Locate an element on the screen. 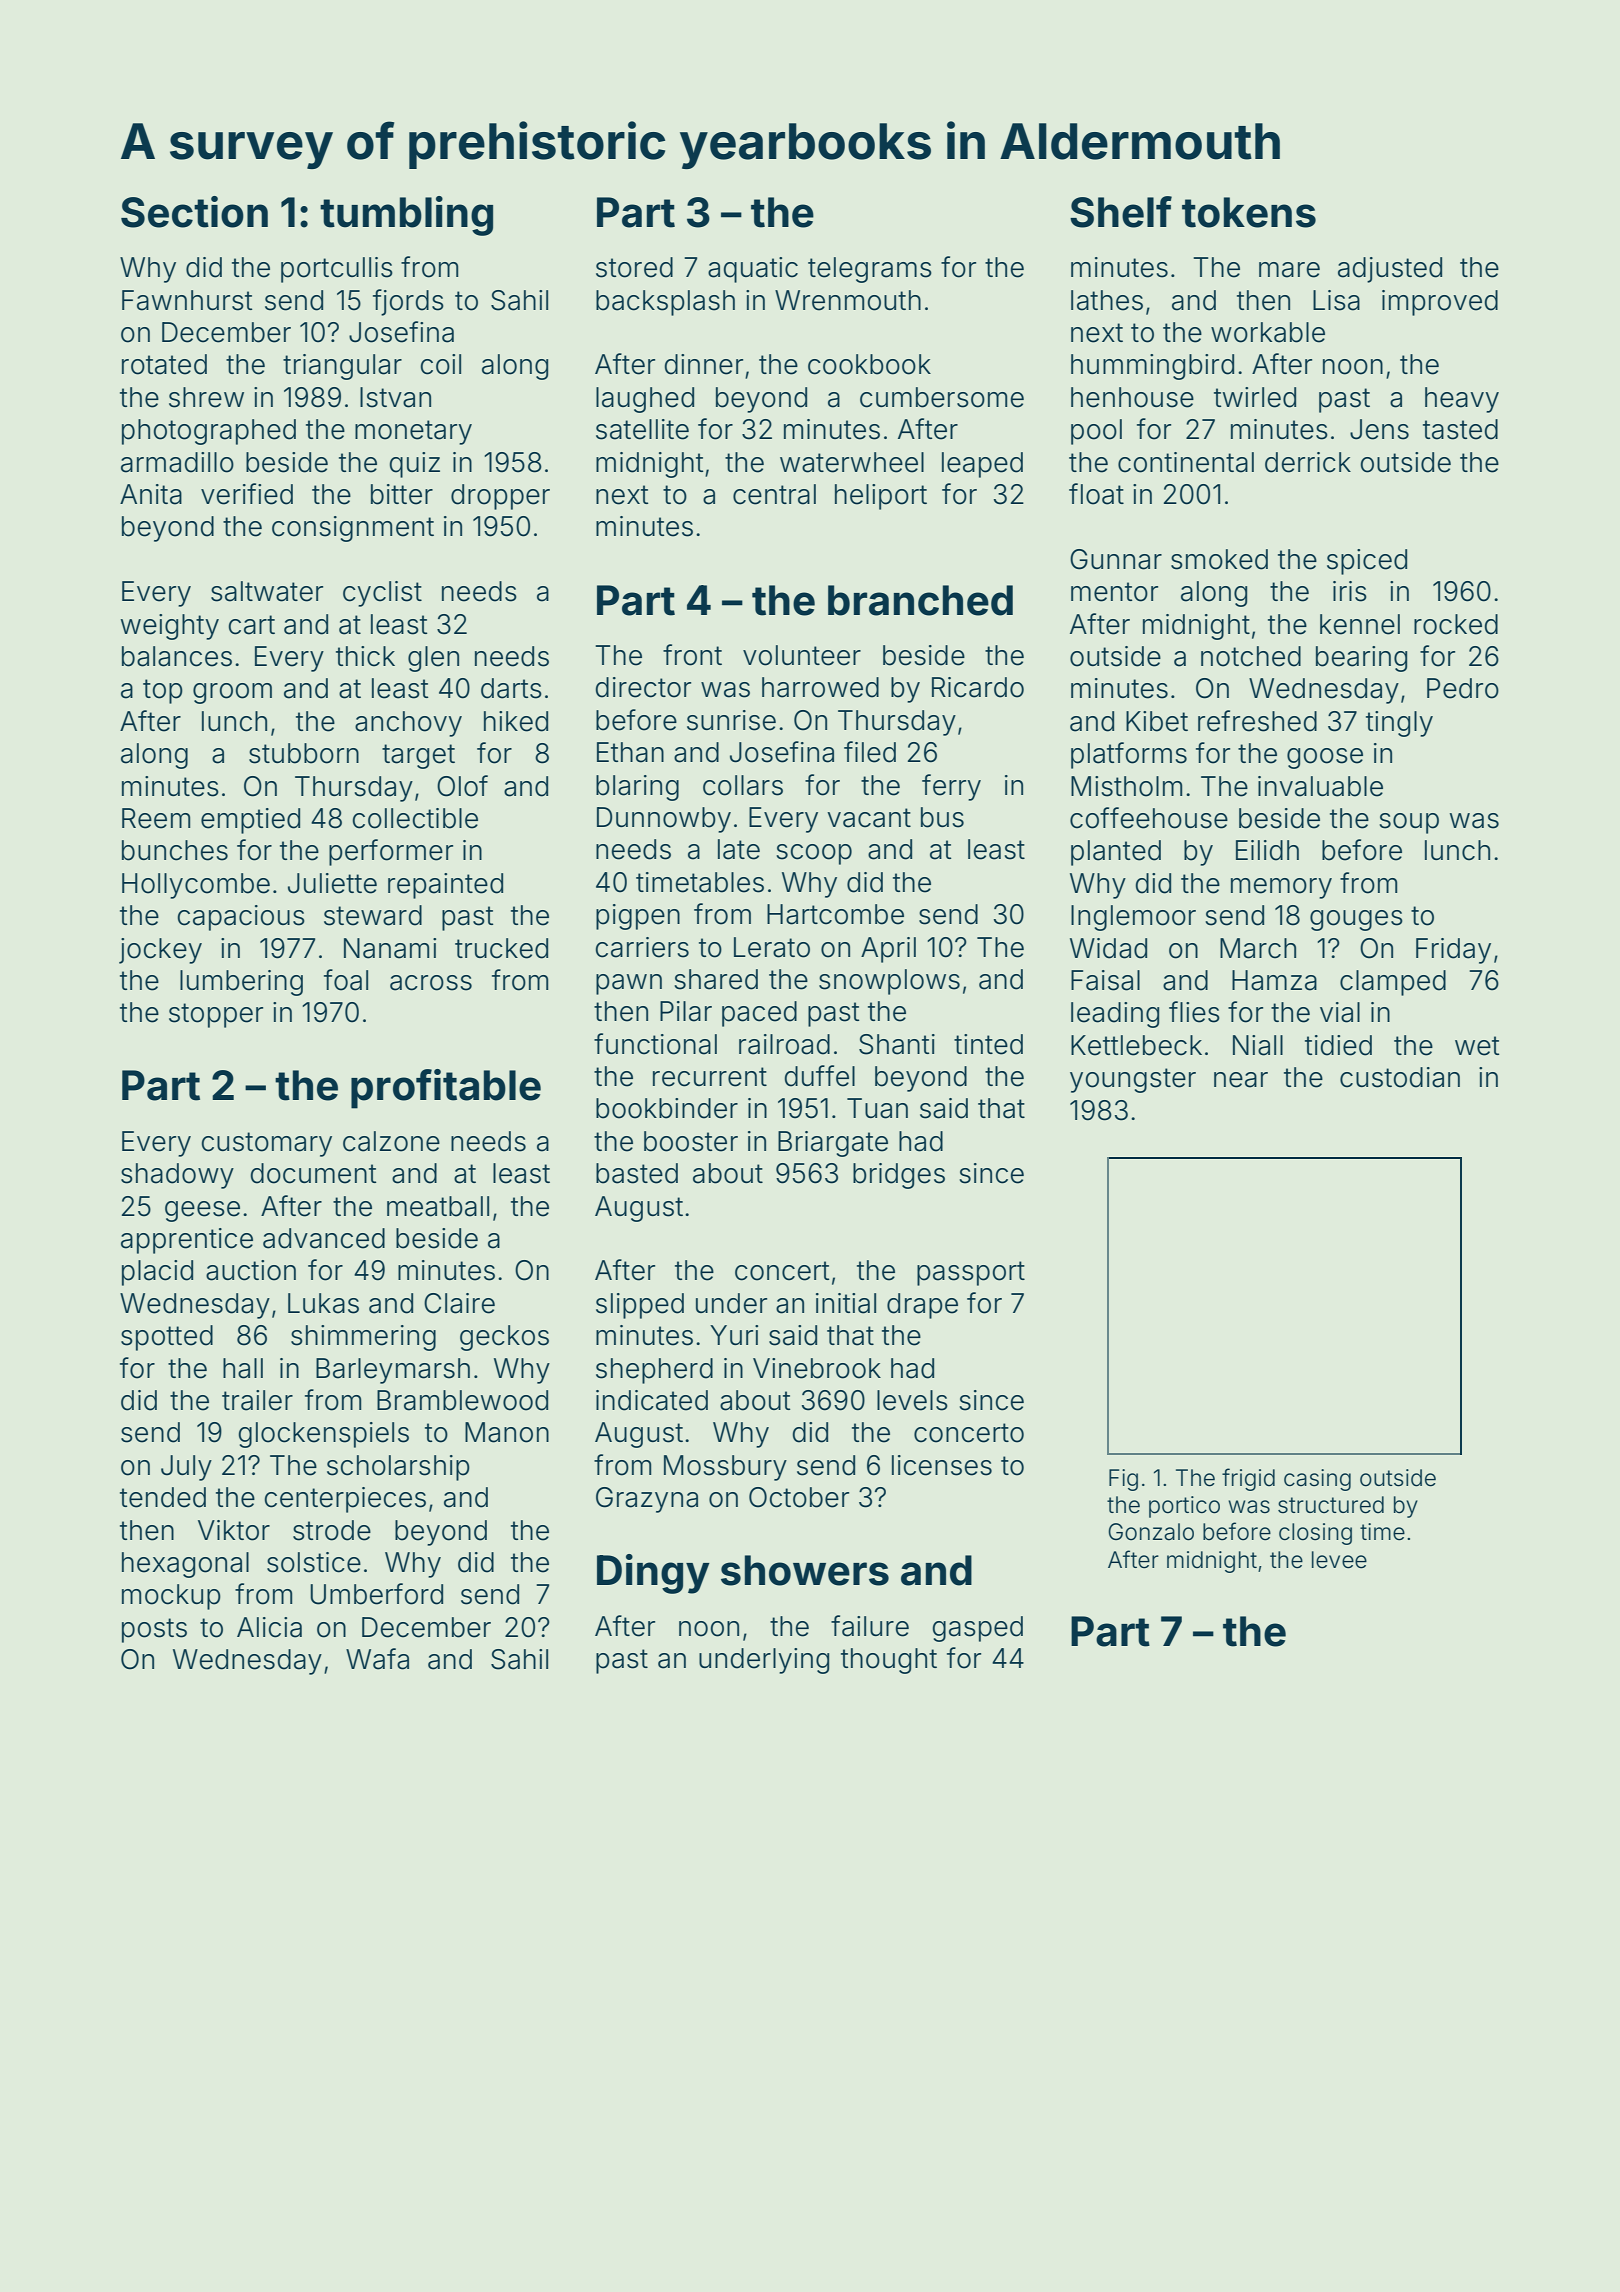 The width and height of the screenshot is (1620, 2292). stopper is located at coordinates (216, 1015).
